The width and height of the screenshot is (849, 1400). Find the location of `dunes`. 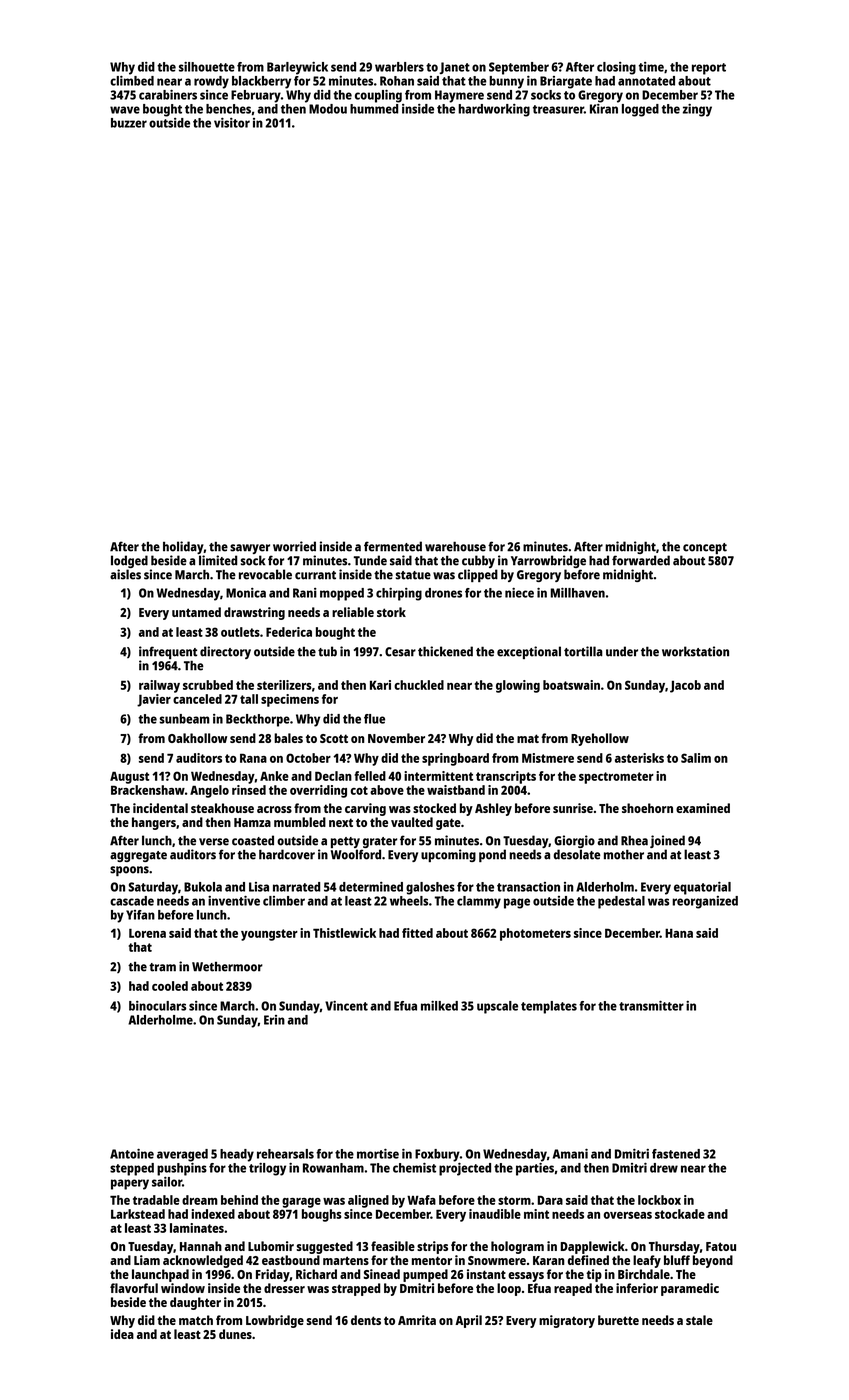

dunes is located at coordinates (235, 1334).
